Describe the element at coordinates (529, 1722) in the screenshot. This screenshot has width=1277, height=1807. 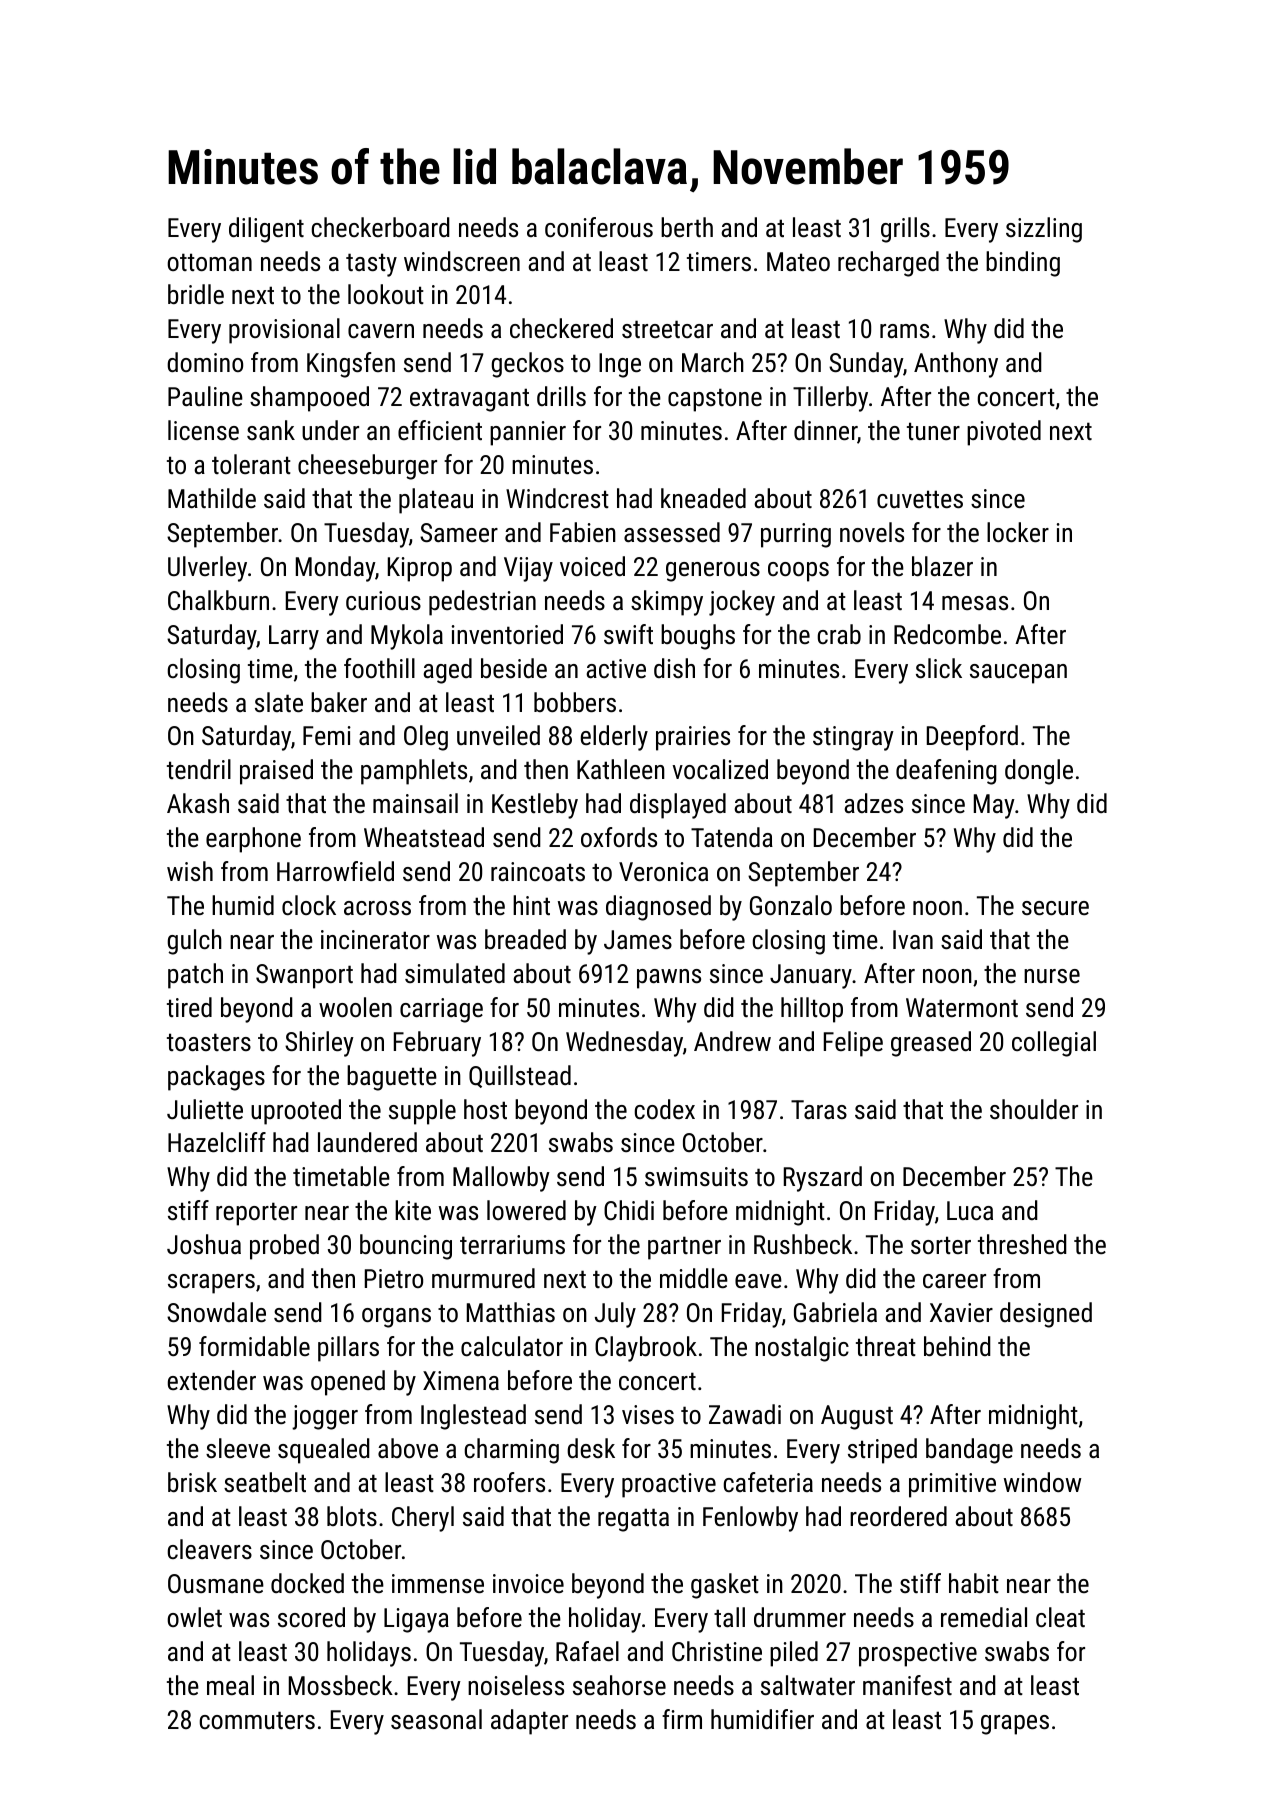
I see `adapter` at that location.
